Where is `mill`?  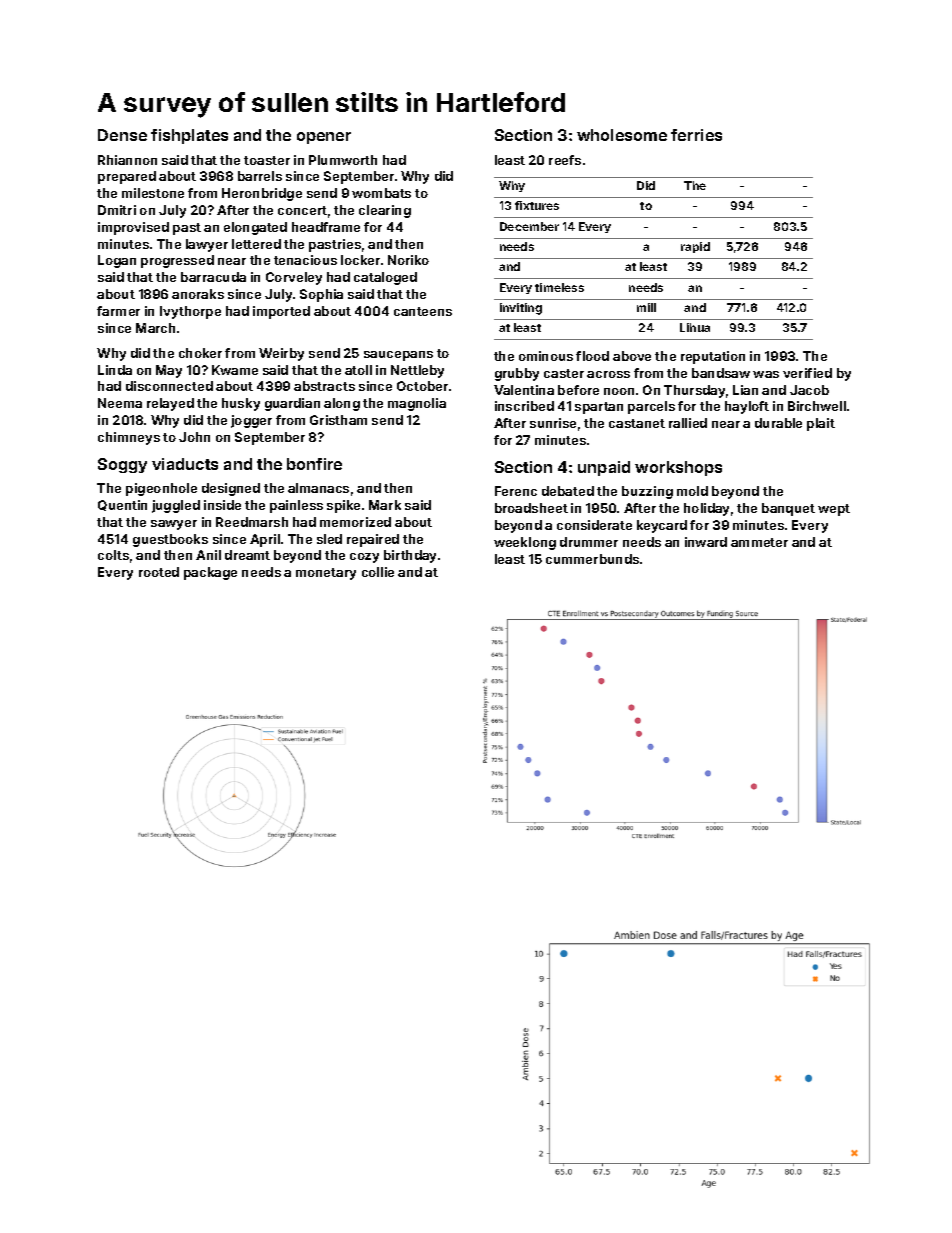 mill is located at coordinates (646, 307).
